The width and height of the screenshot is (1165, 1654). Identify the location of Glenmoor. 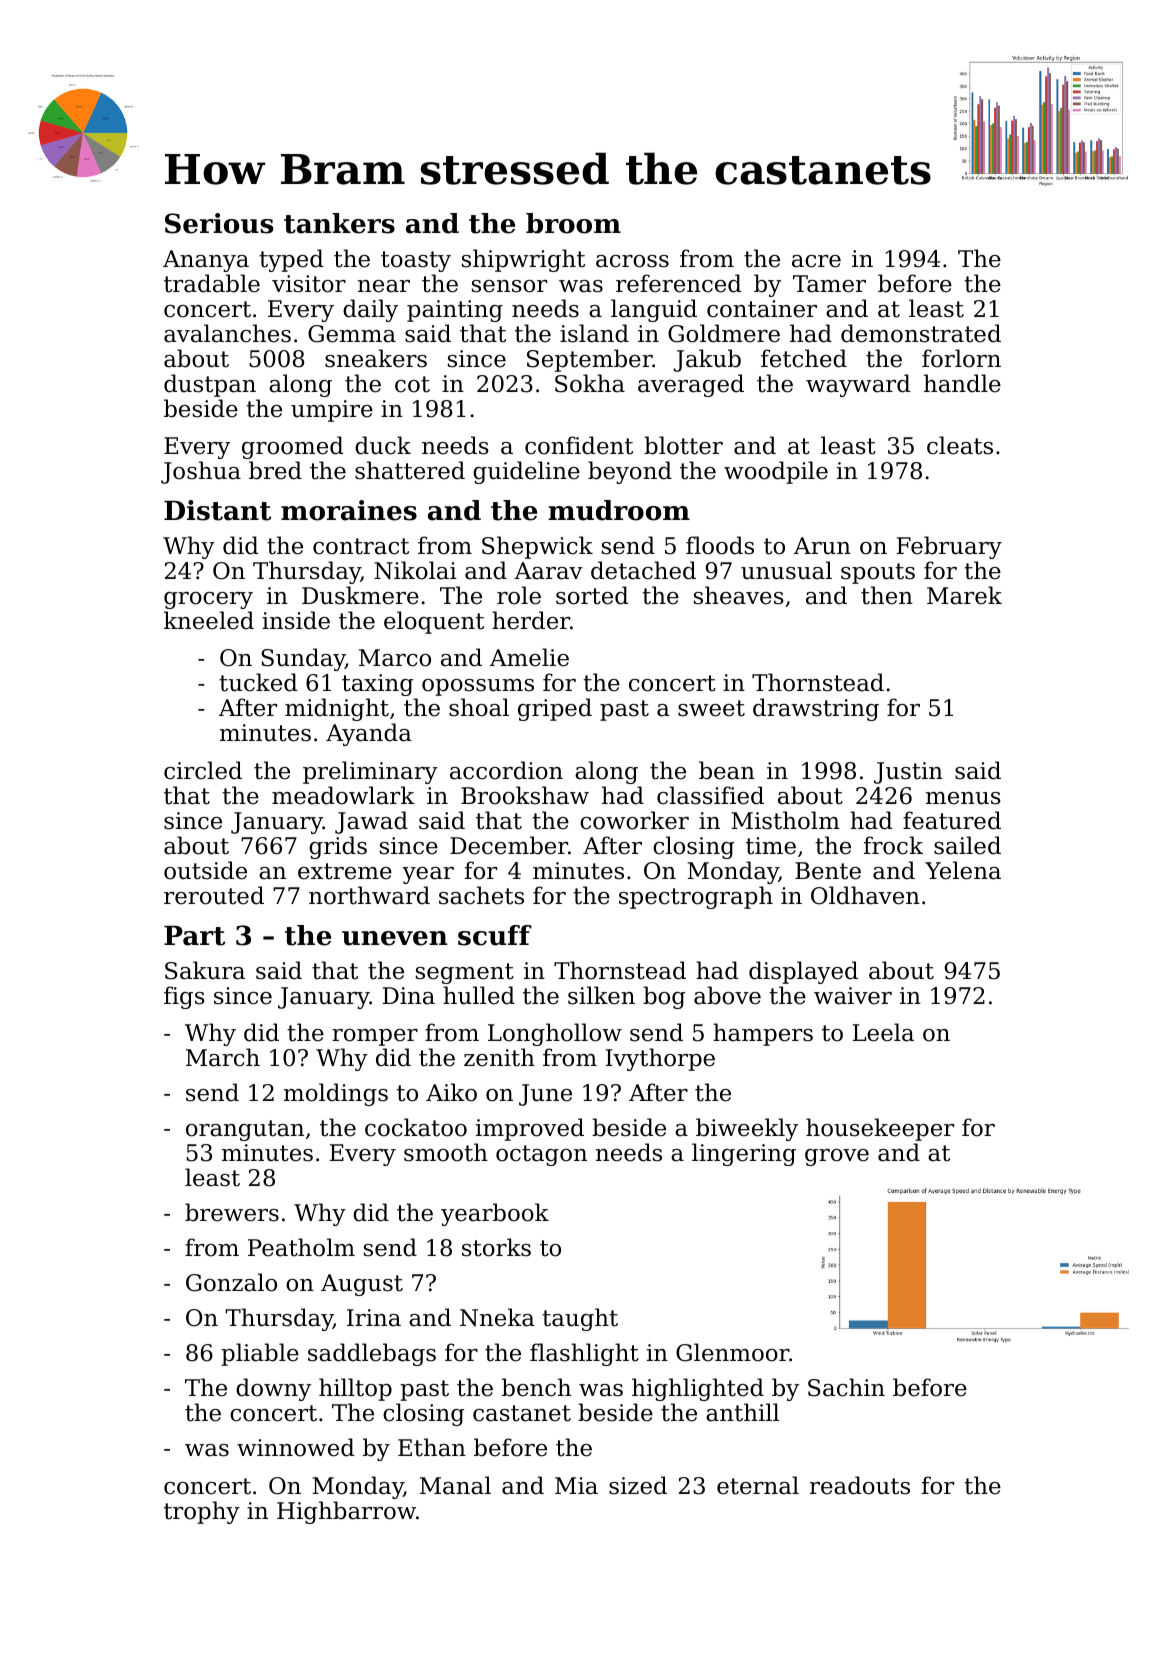
(732, 1352).
